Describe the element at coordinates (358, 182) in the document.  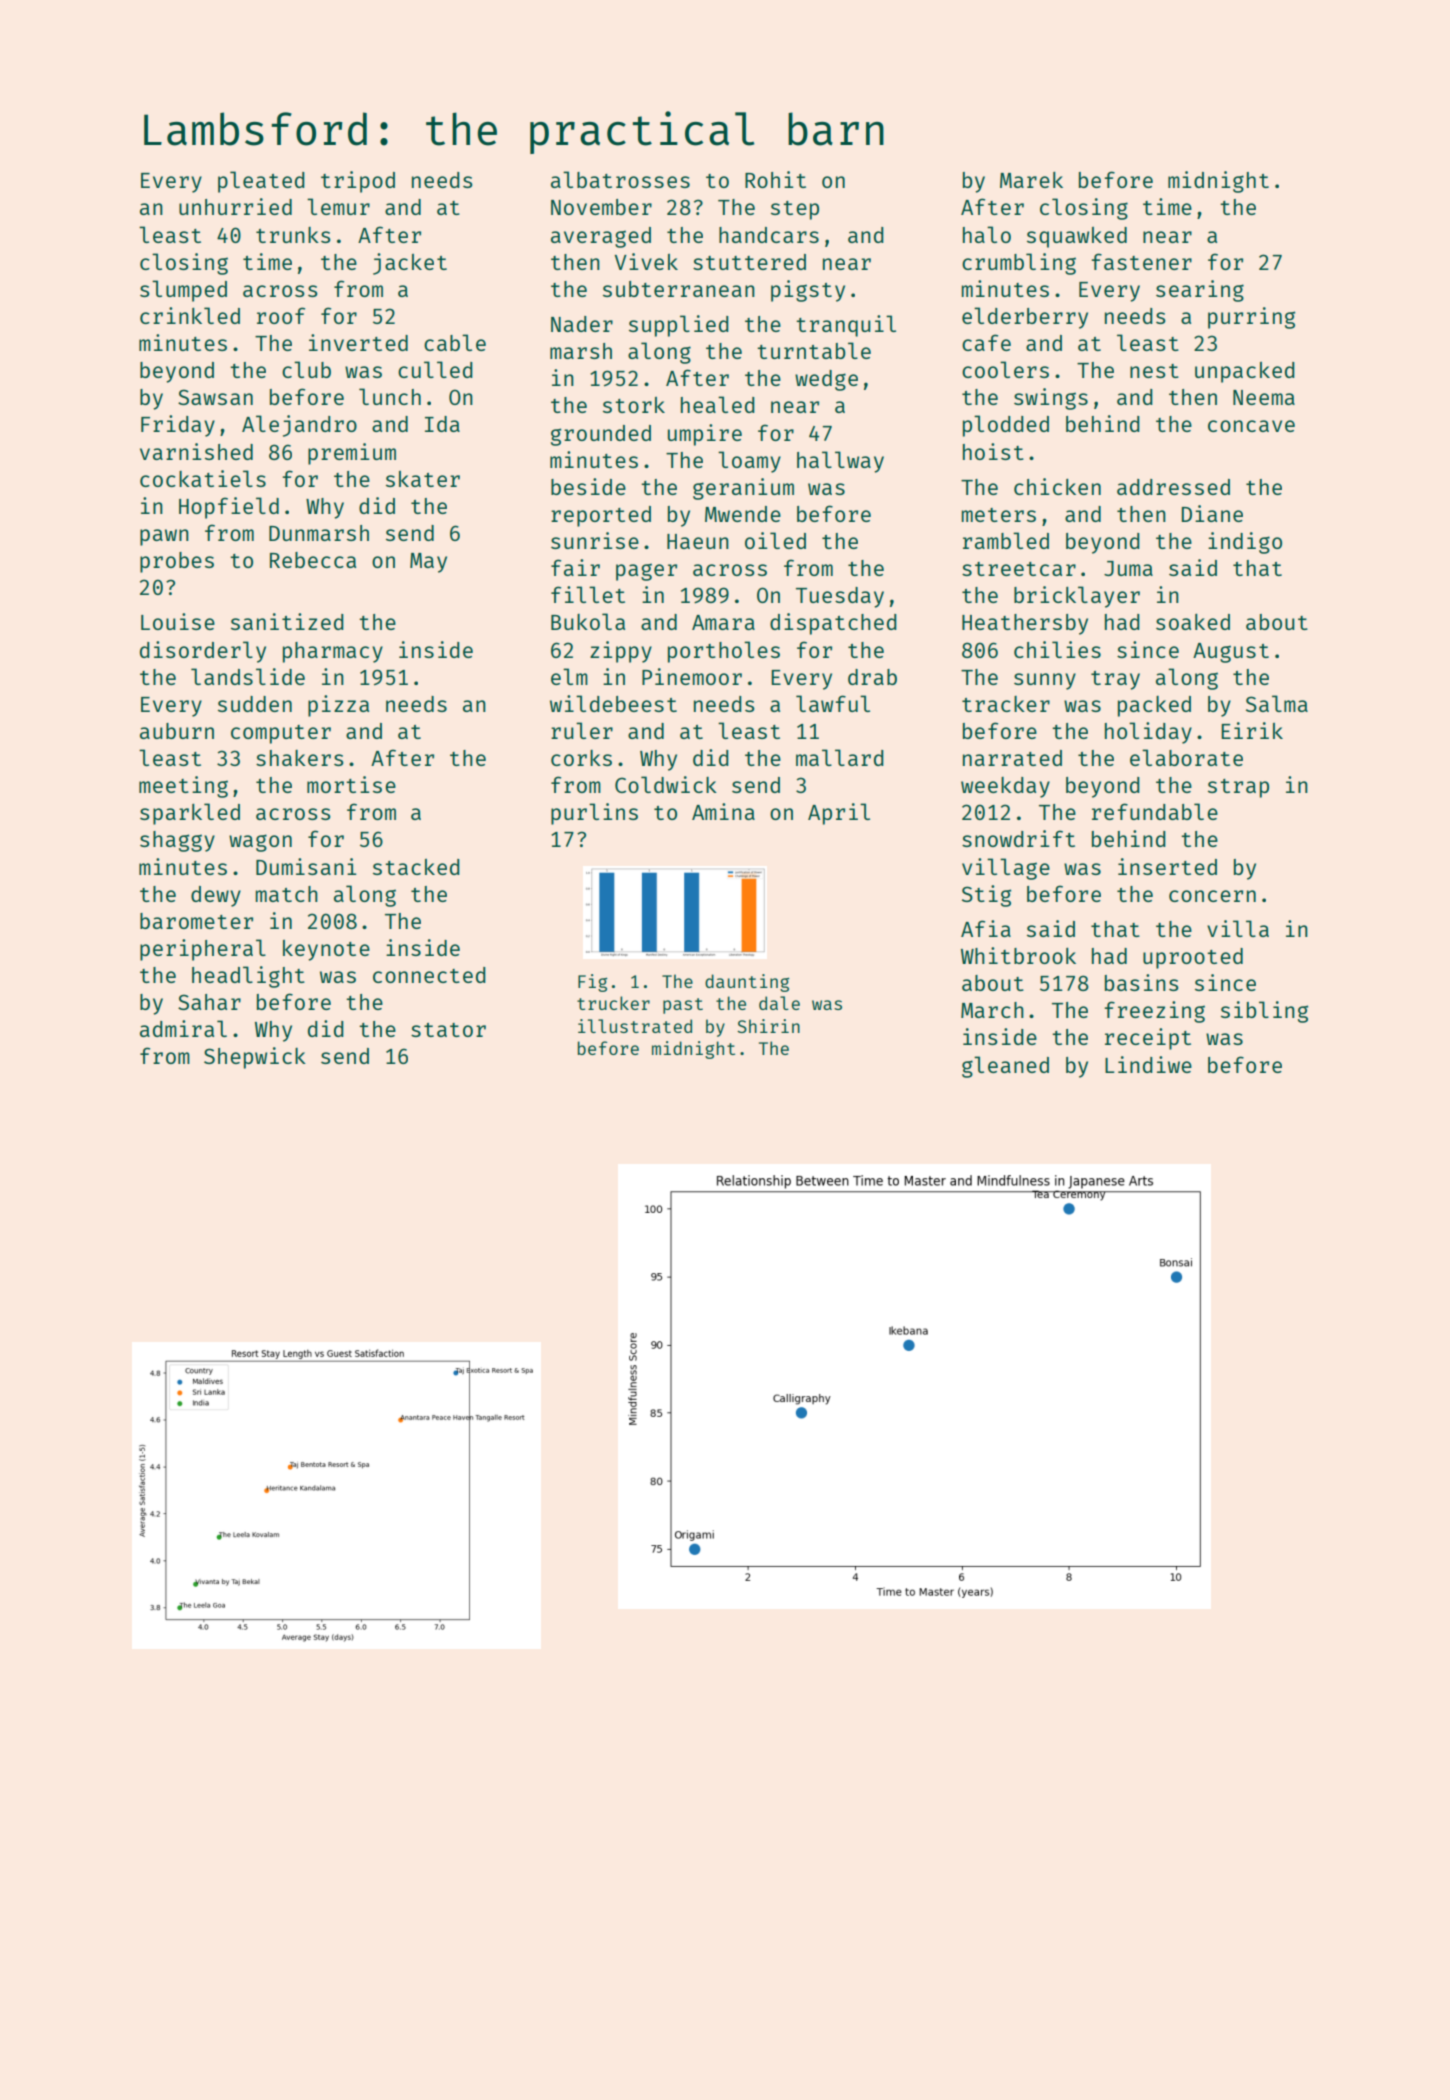
I see `tripod` at that location.
